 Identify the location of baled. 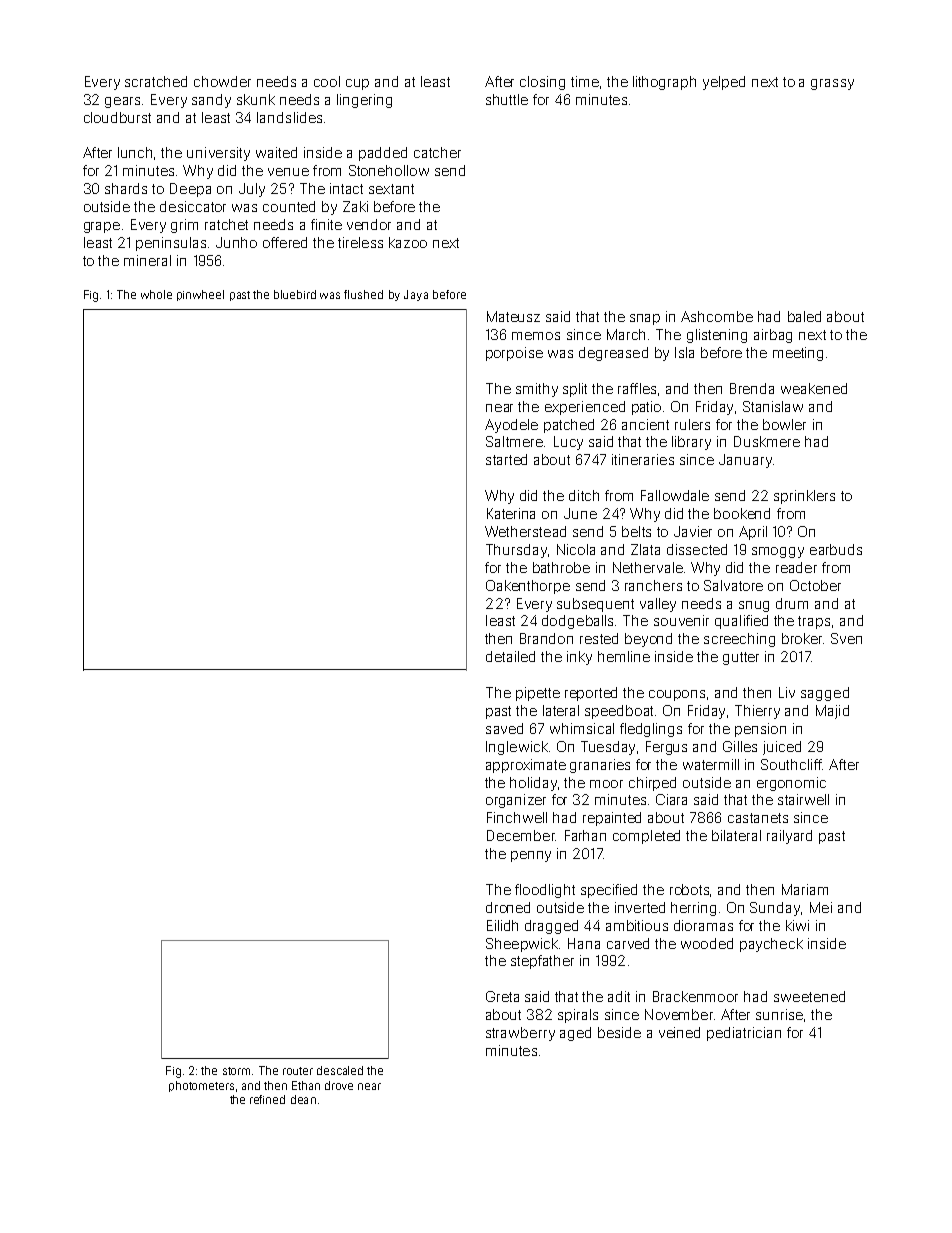
(804, 316).
